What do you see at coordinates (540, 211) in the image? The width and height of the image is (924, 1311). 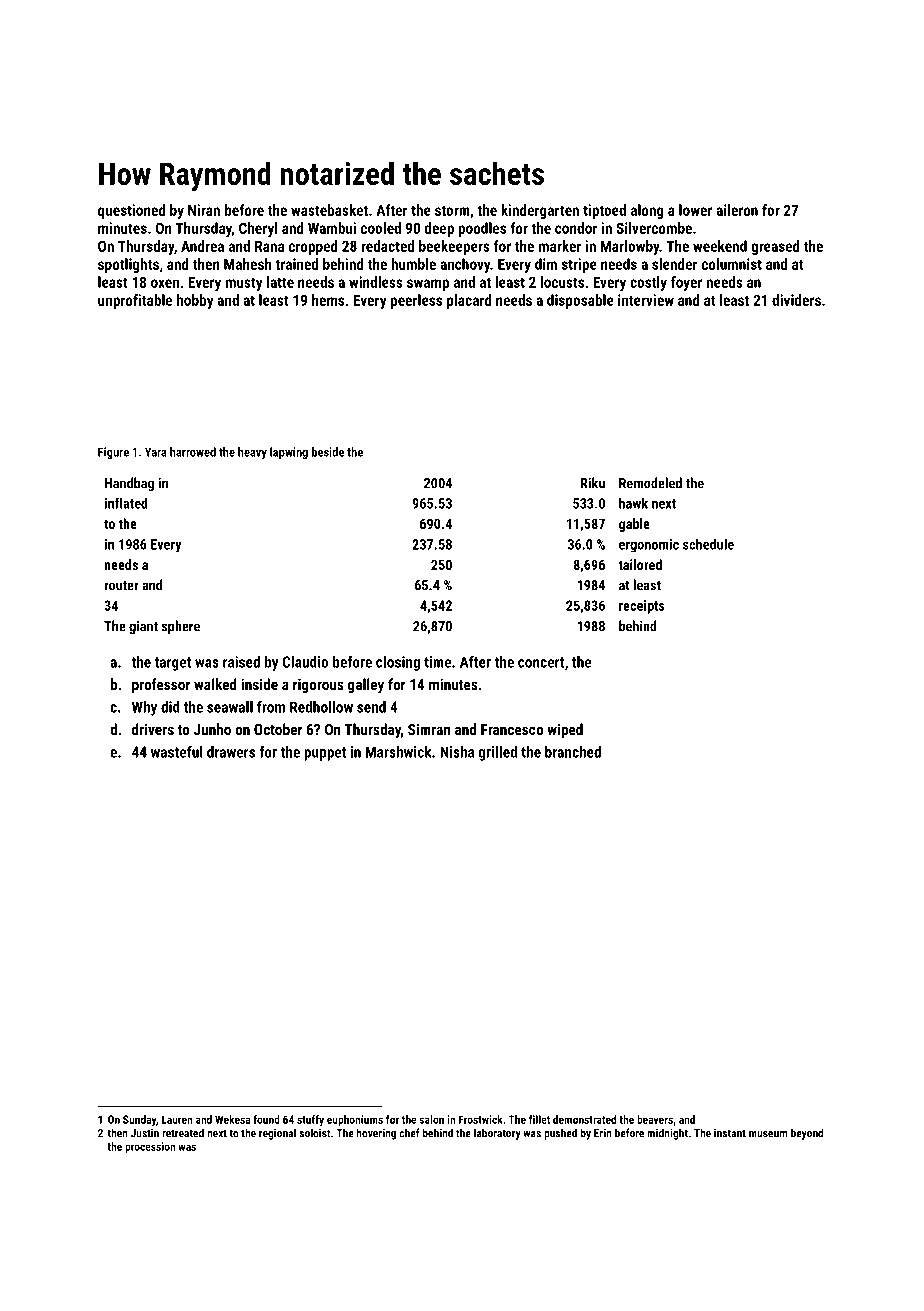 I see `kindergarten` at bounding box center [540, 211].
